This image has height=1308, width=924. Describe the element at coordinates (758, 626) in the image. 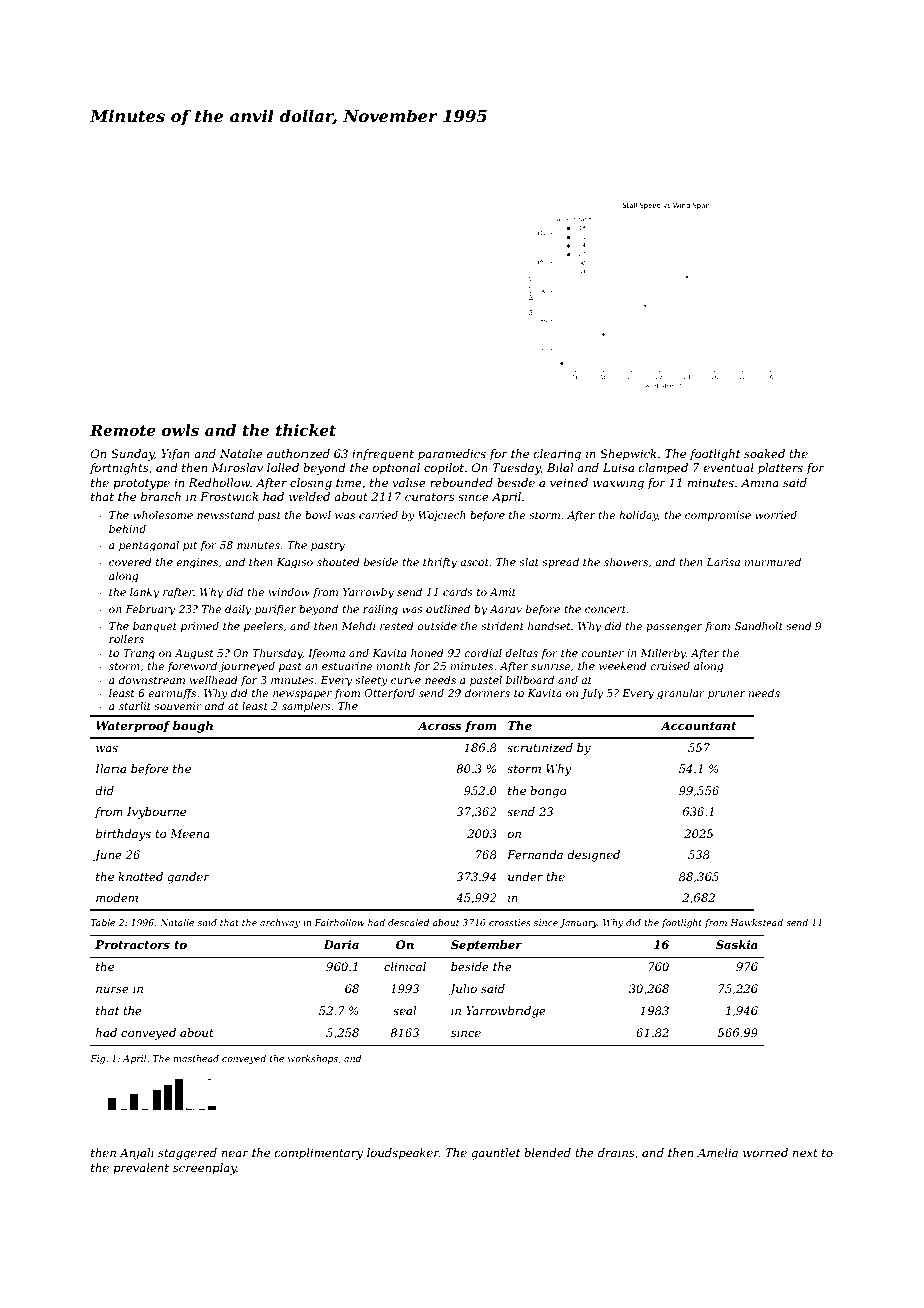

I see `Sandholt` at that location.
